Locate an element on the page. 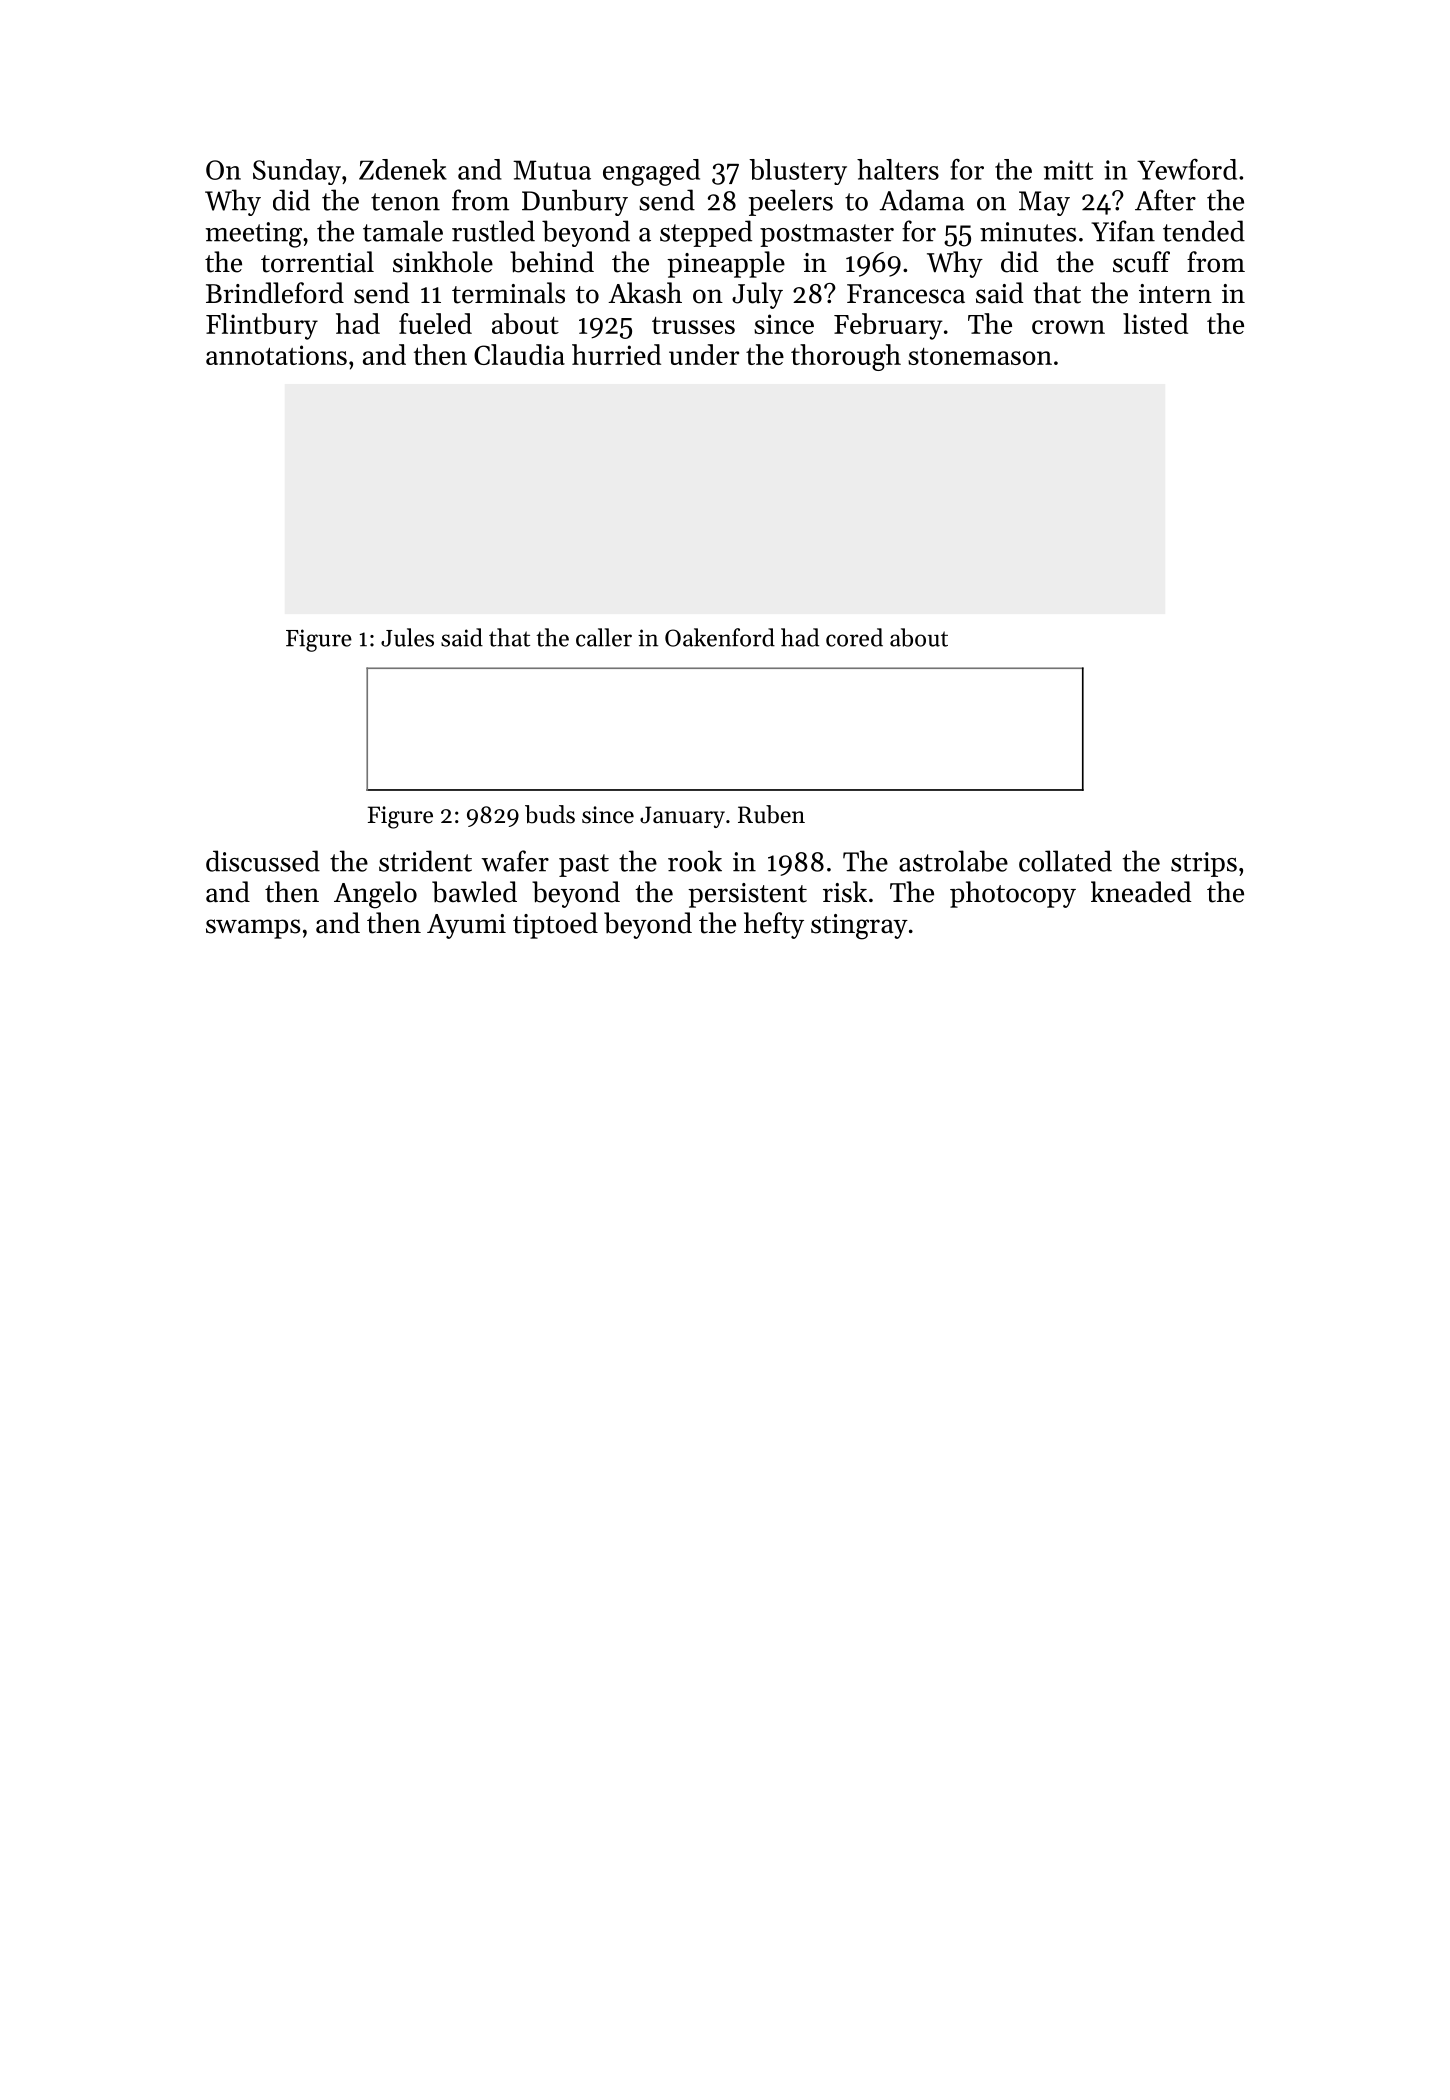 This document has height=2100, width=1450. halters is located at coordinates (898, 169).
